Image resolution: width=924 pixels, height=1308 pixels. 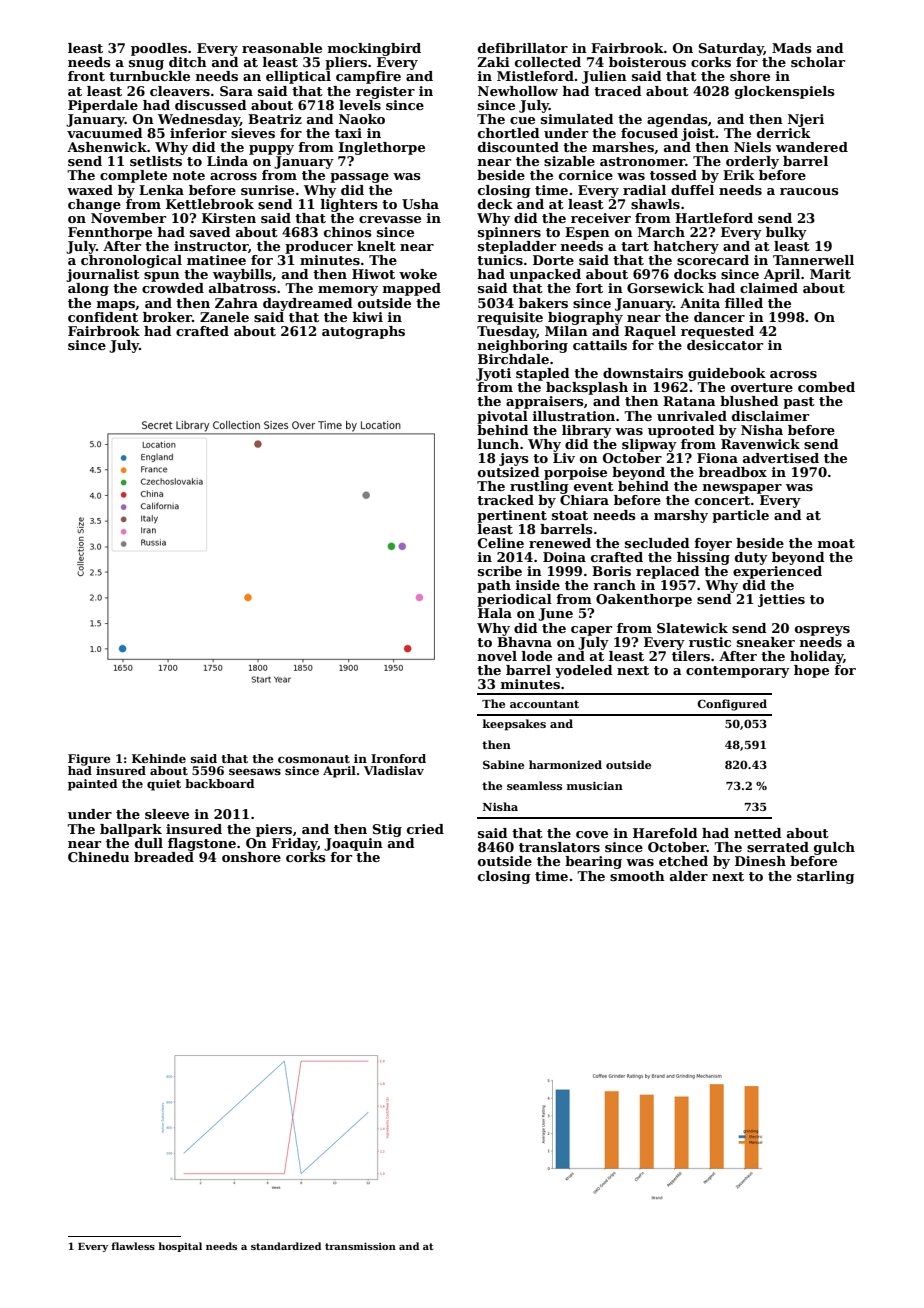 What do you see at coordinates (103, 317) in the screenshot?
I see `confident` at bounding box center [103, 317].
